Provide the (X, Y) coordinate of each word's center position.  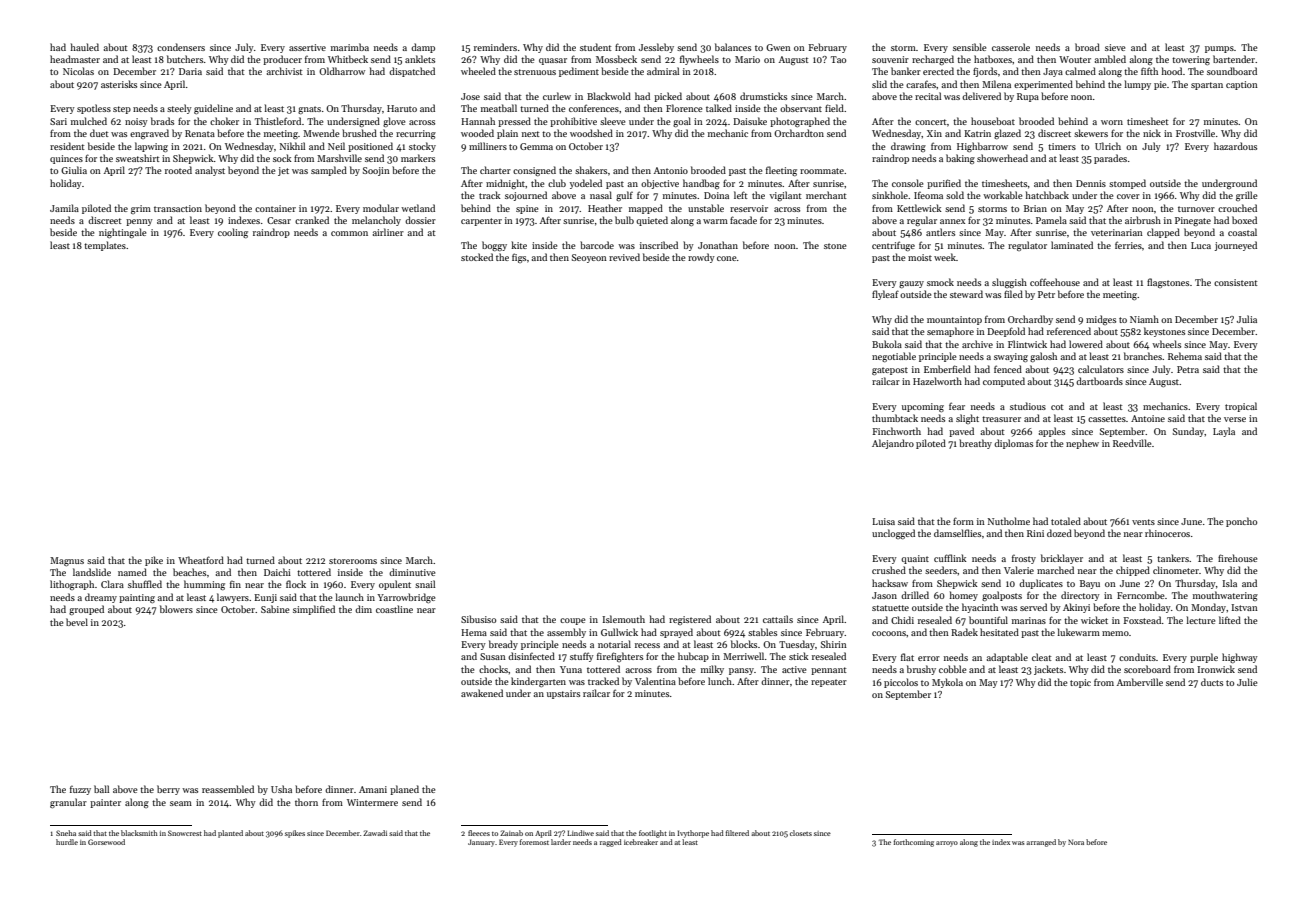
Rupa (1028, 97)
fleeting (781, 171)
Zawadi (375, 833)
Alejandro (893, 444)
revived (624, 257)
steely (179, 109)
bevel (77, 622)
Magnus (67, 561)
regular (922, 221)
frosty (1024, 559)
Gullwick (619, 632)
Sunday (1189, 432)
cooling (233, 233)
